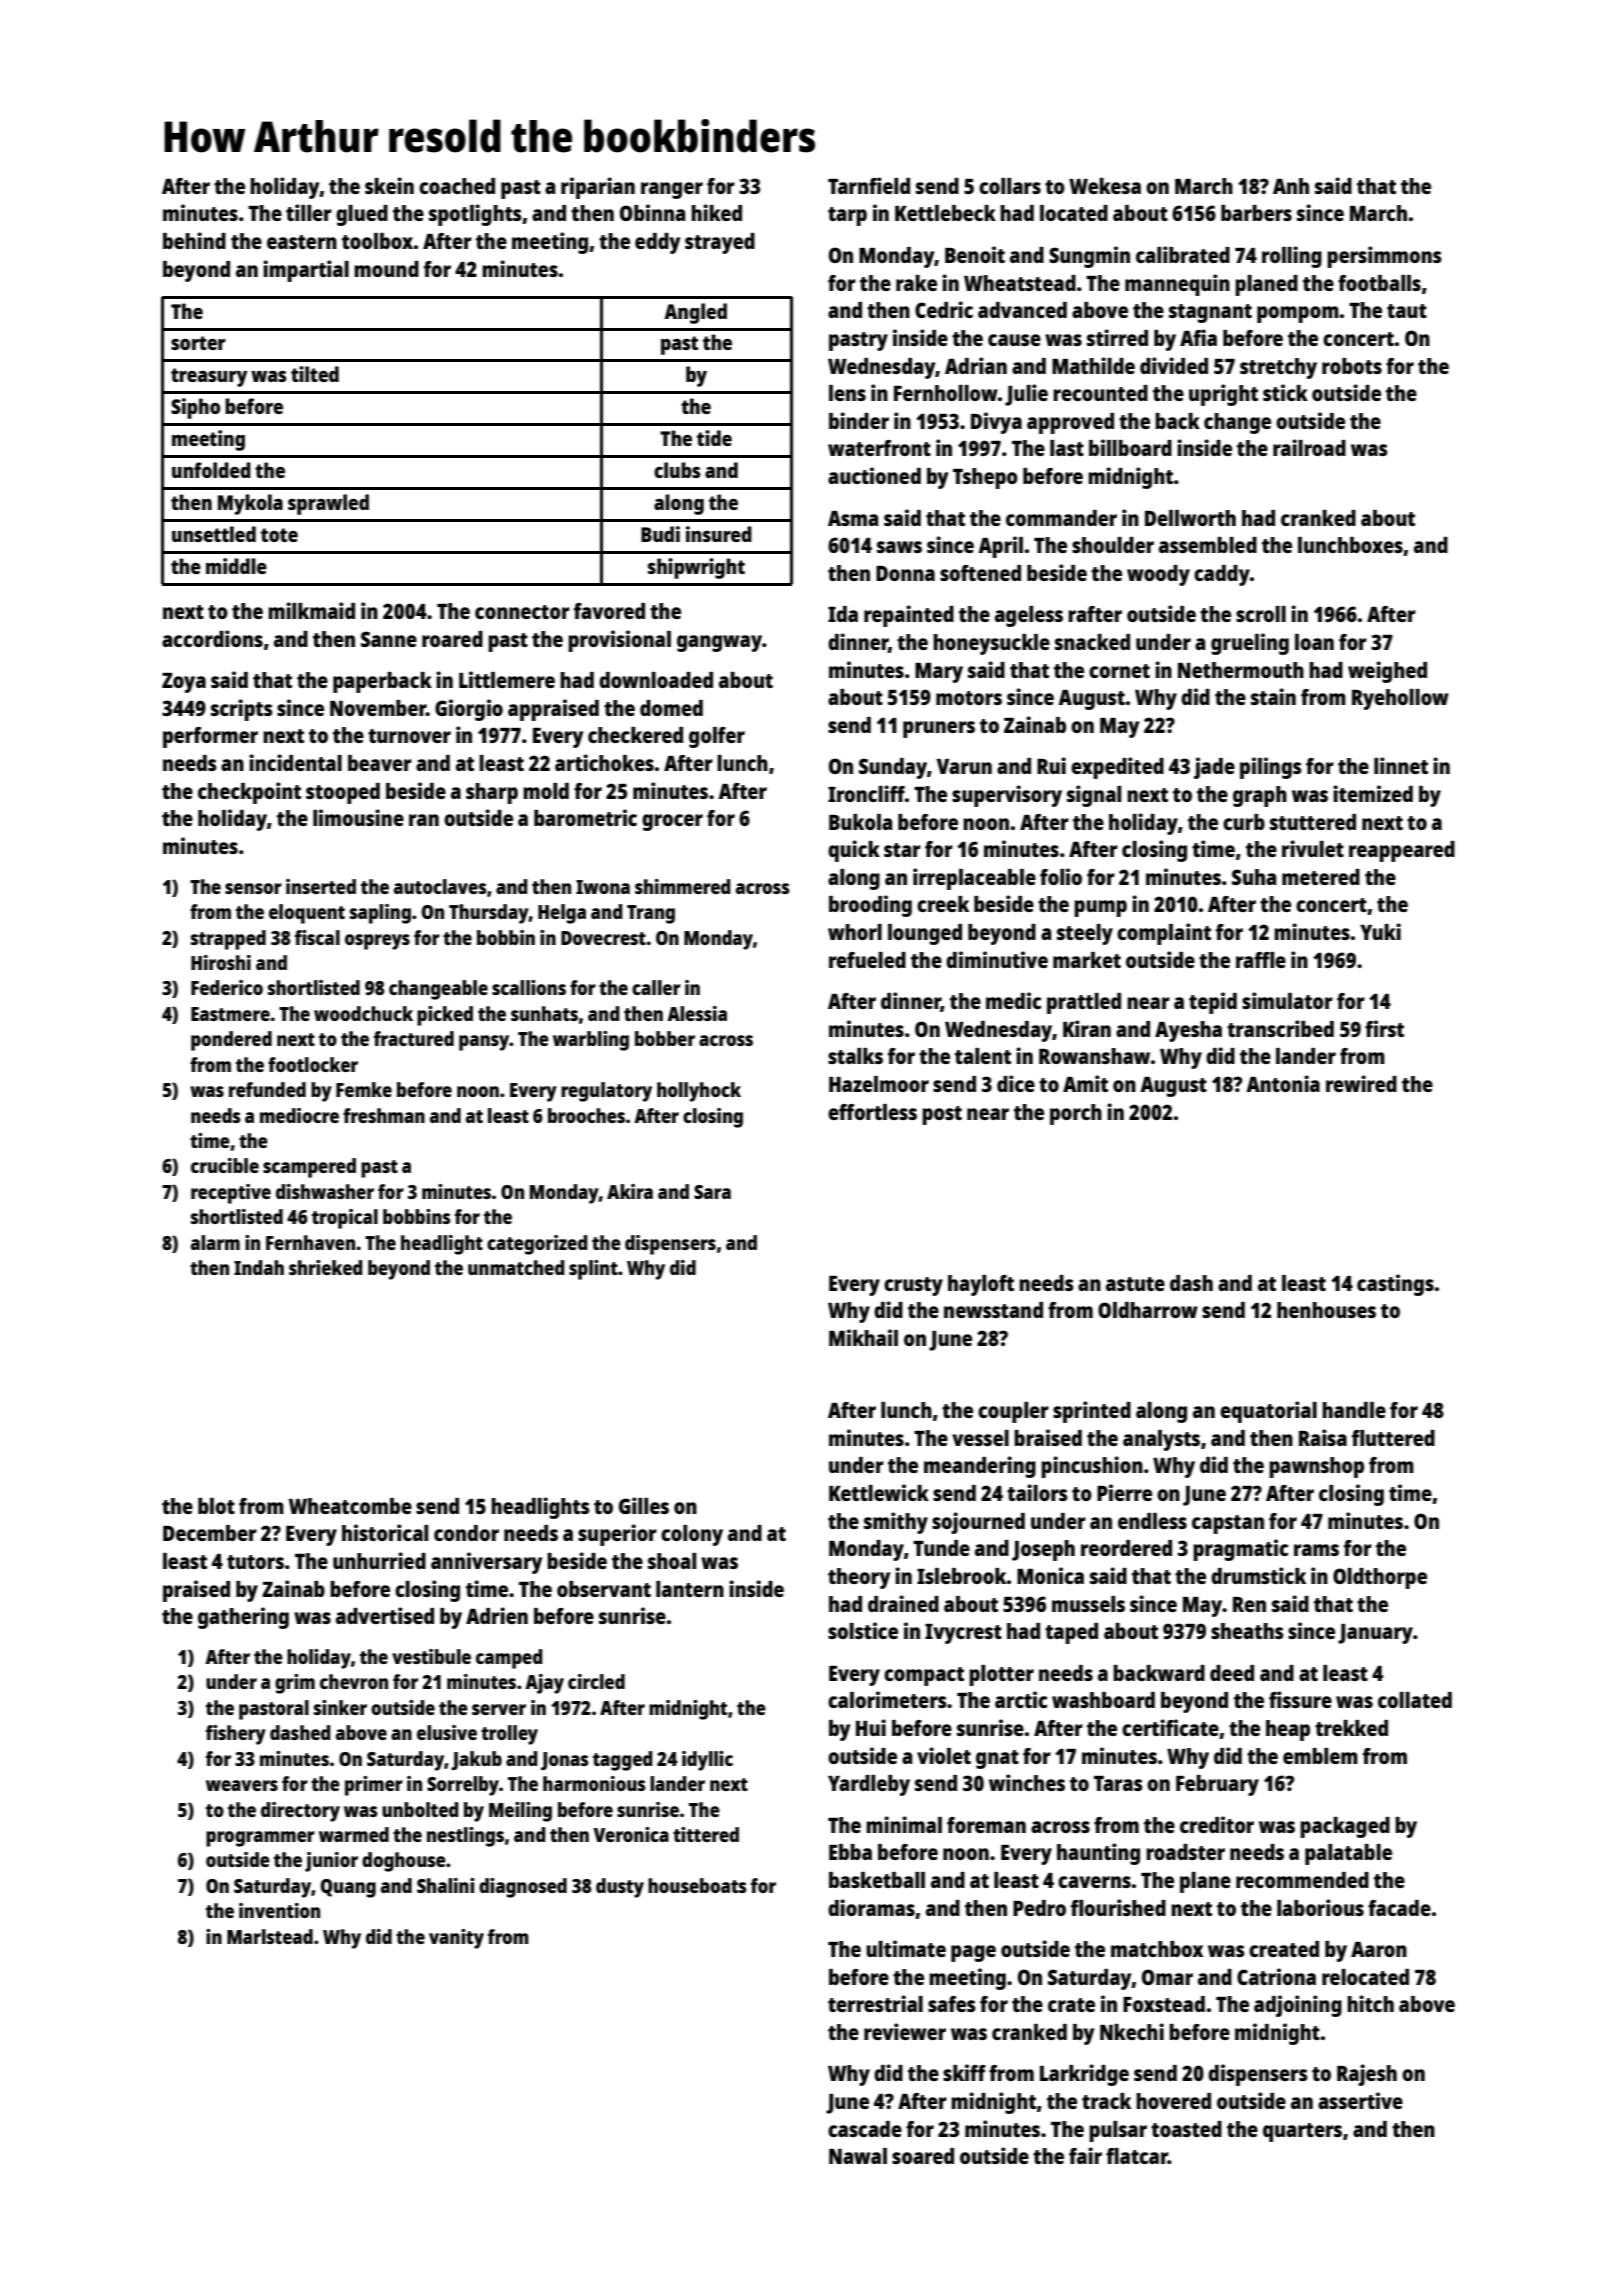 Image resolution: width=1620 pixels, height=2292 pixels. What do you see at coordinates (690, 1589) in the document?
I see `lantern` at bounding box center [690, 1589].
